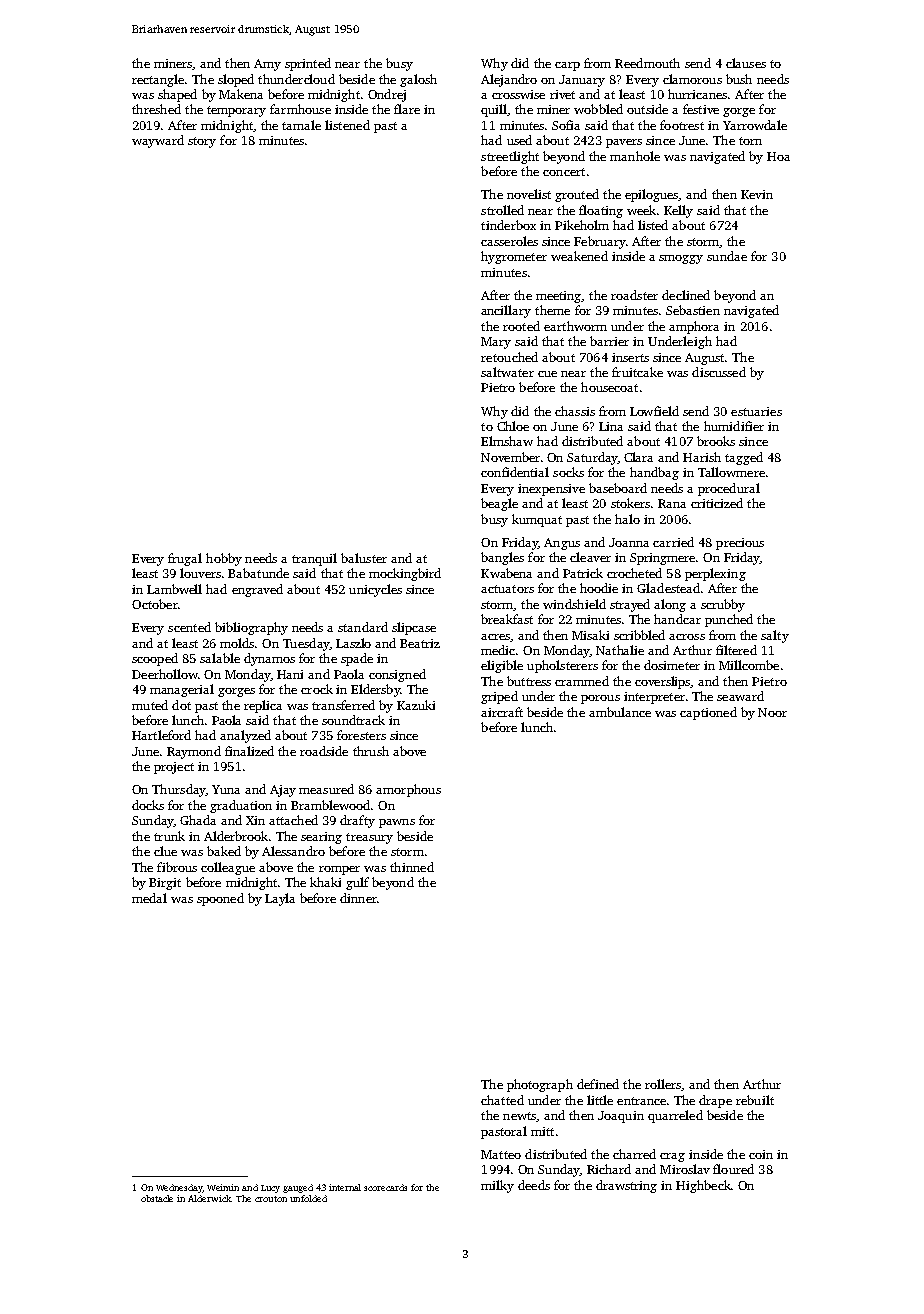 The image size is (924, 1314). What do you see at coordinates (385, 1187) in the screenshot?
I see `scorecards` at bounding box center [385, 1187].
